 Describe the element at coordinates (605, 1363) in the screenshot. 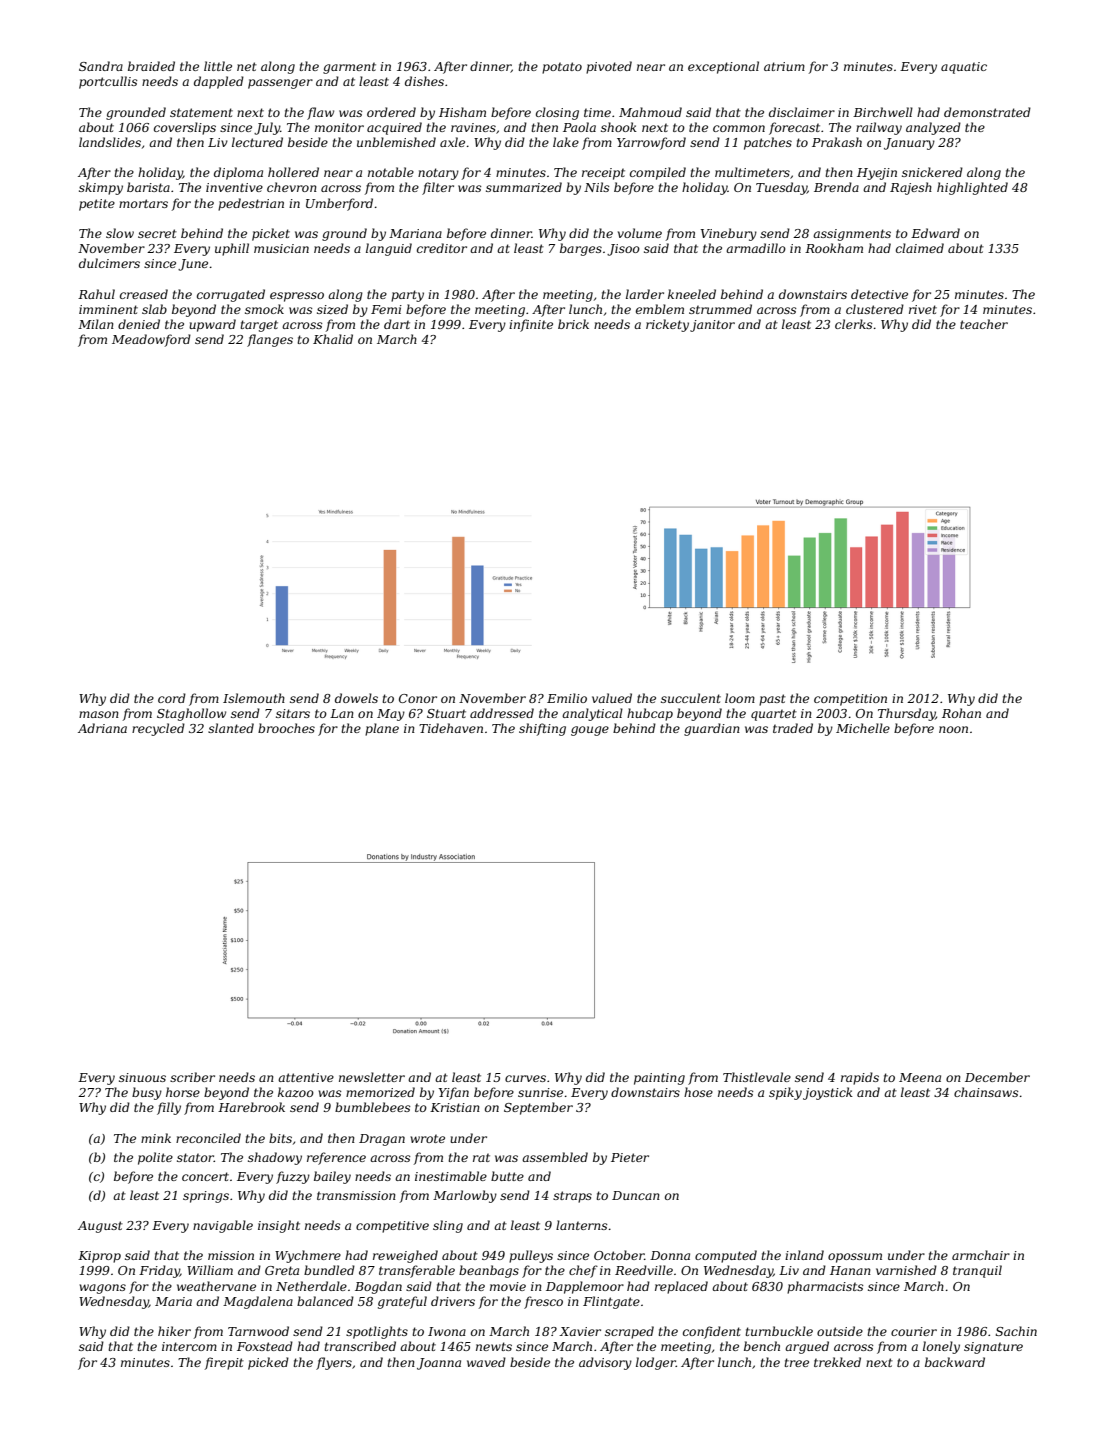

I see `advisory` at that location.
